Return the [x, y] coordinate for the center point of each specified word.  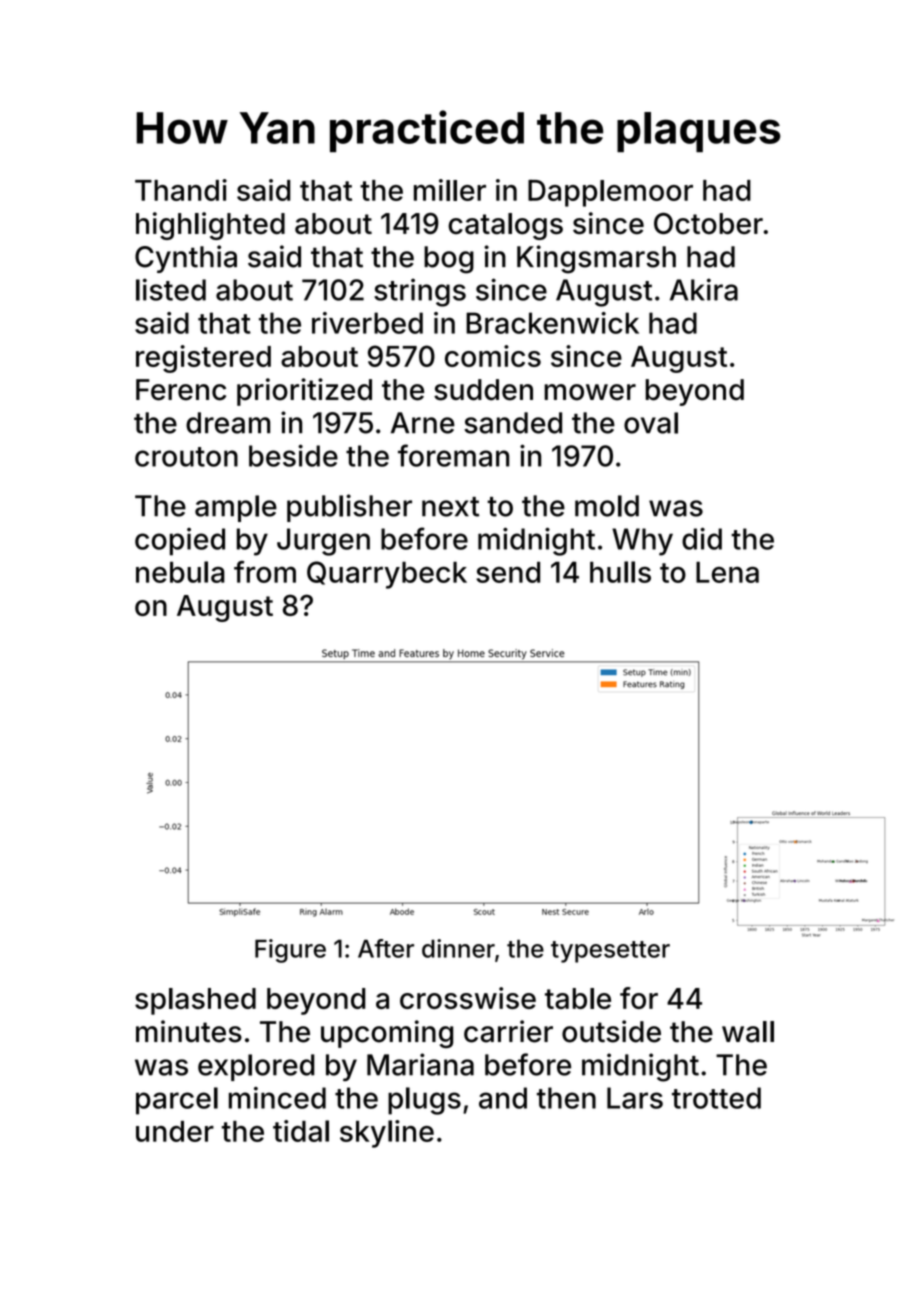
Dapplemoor [610, 193]
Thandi [181, 190]
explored [256, 1067]
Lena [727, 572]
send [508, 572]
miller [450, 190]
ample [236, 508]
